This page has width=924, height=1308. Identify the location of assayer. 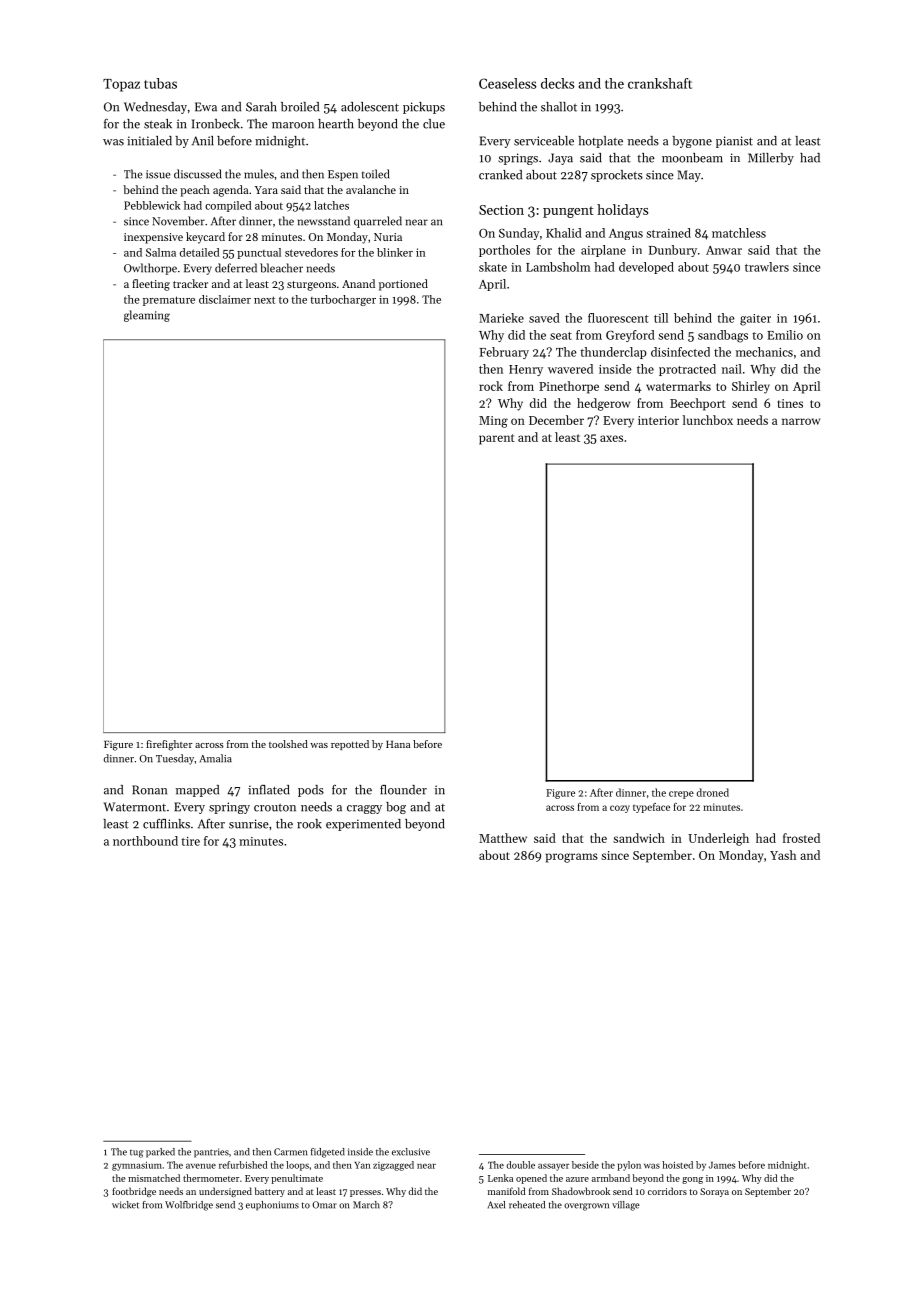
(553, 1167).
